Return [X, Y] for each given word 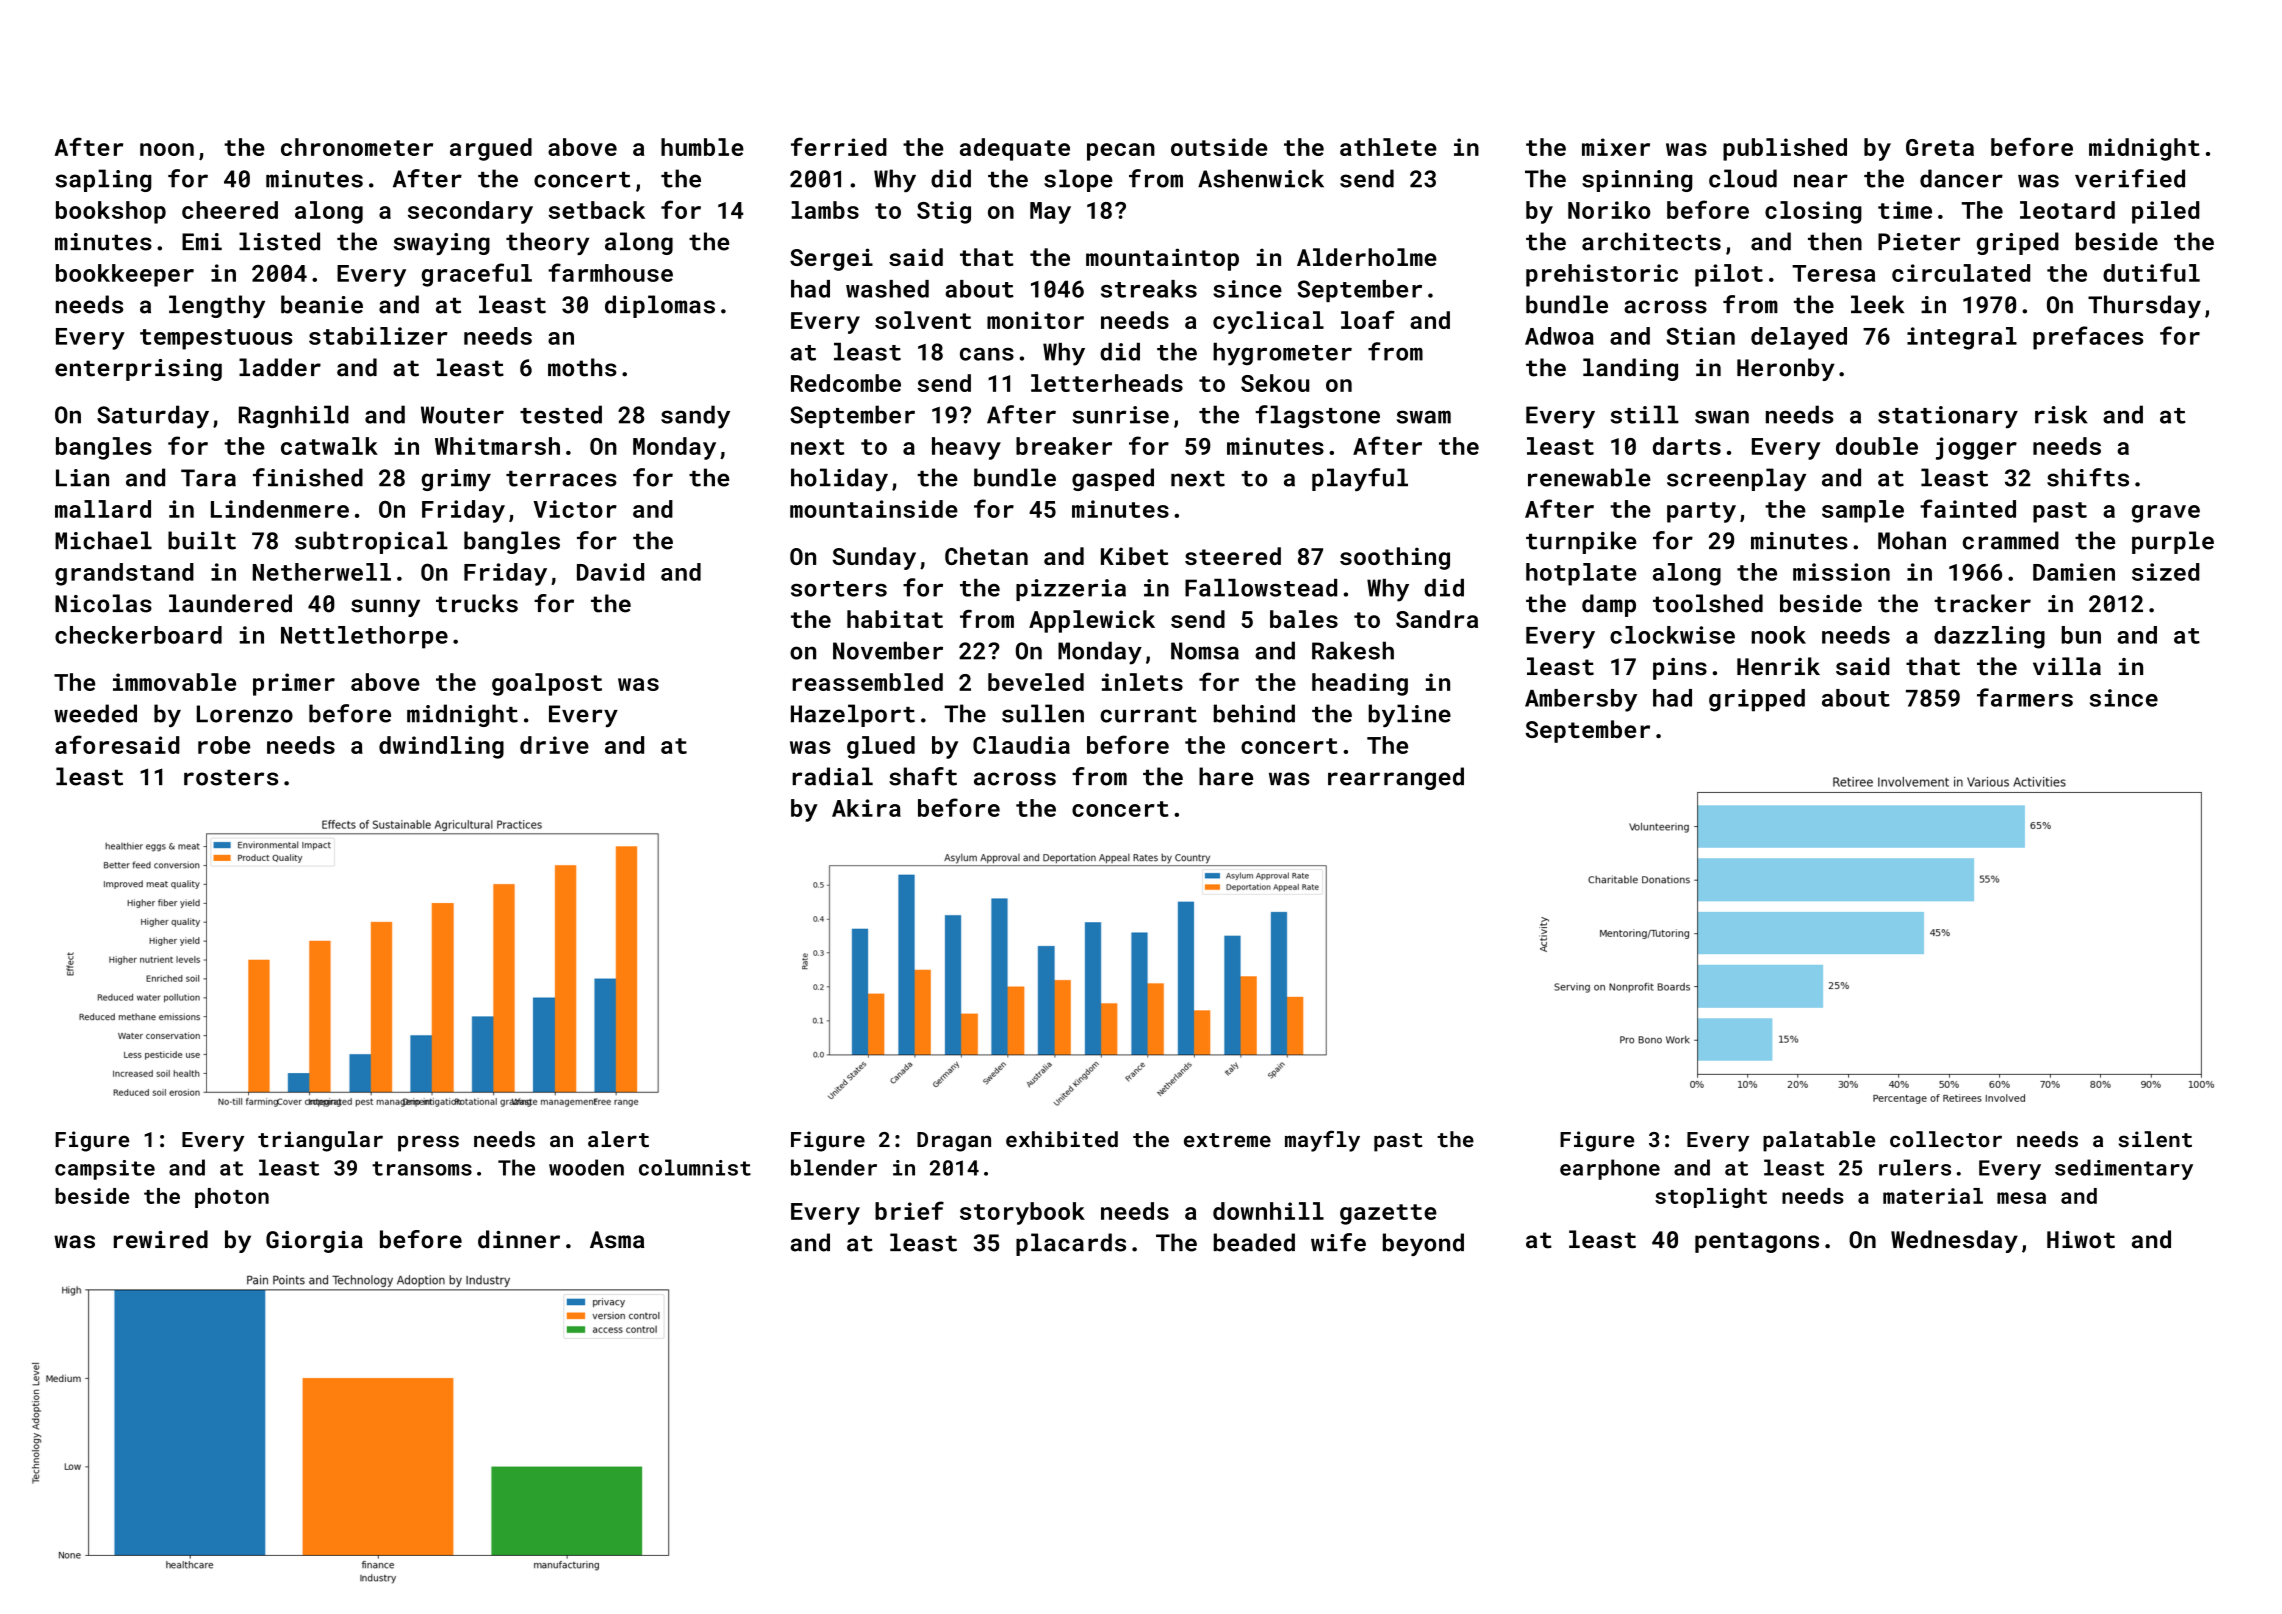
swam [1424, 417]
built [202, 540]
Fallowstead [1261, 588]
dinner [519, 1239]
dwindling [441, 747]
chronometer [357, 147]
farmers [2025, 697]
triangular [320, 1141]
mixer [1616, 147]
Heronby [1786, 369]
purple [2173, 542]
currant [1148, 715]
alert [618, 1139]
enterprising [138, 370]
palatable [1819, 1141]
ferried [839, 146]
